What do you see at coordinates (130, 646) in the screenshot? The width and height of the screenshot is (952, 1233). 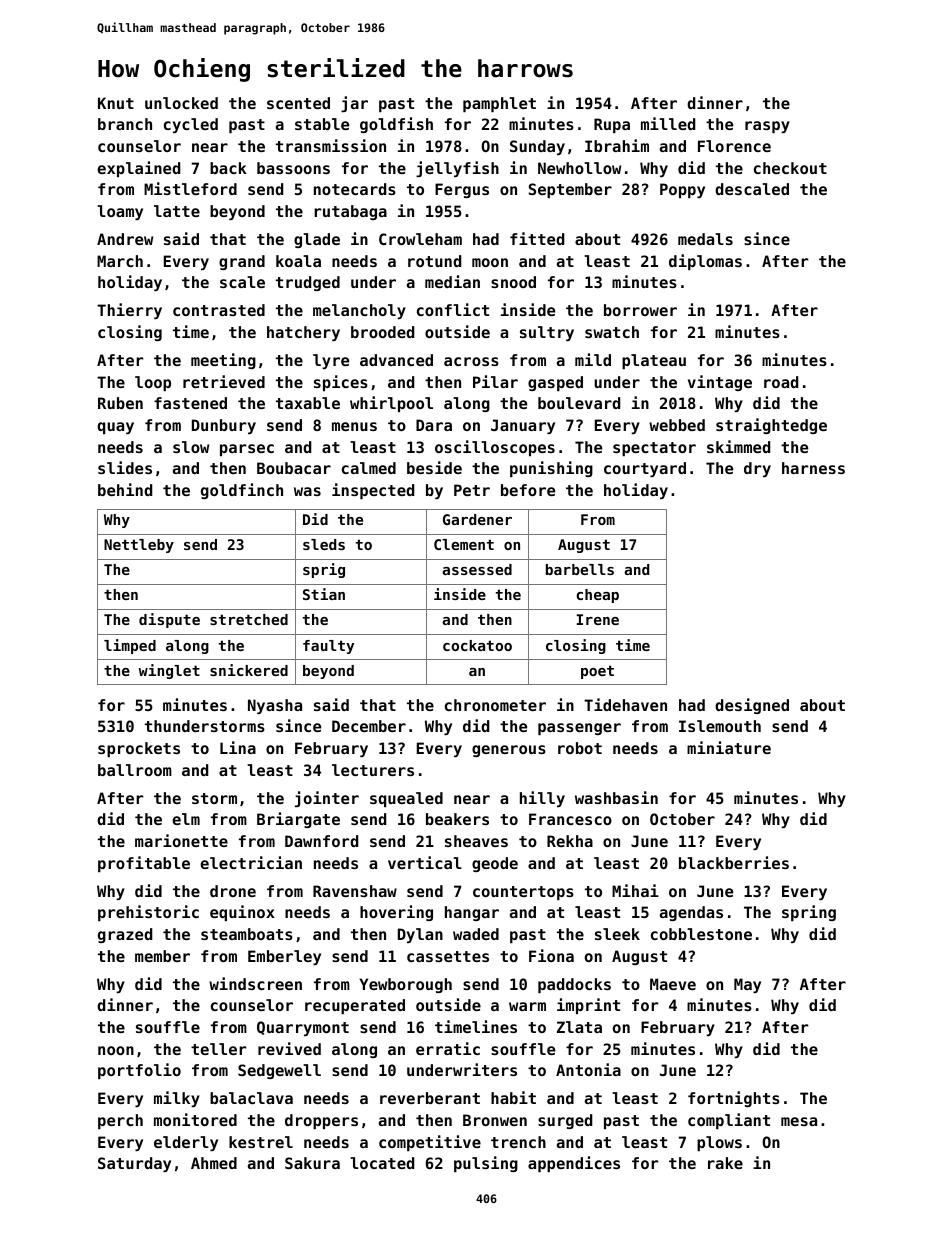 I see `limped` at bounding box center [130, 646].
